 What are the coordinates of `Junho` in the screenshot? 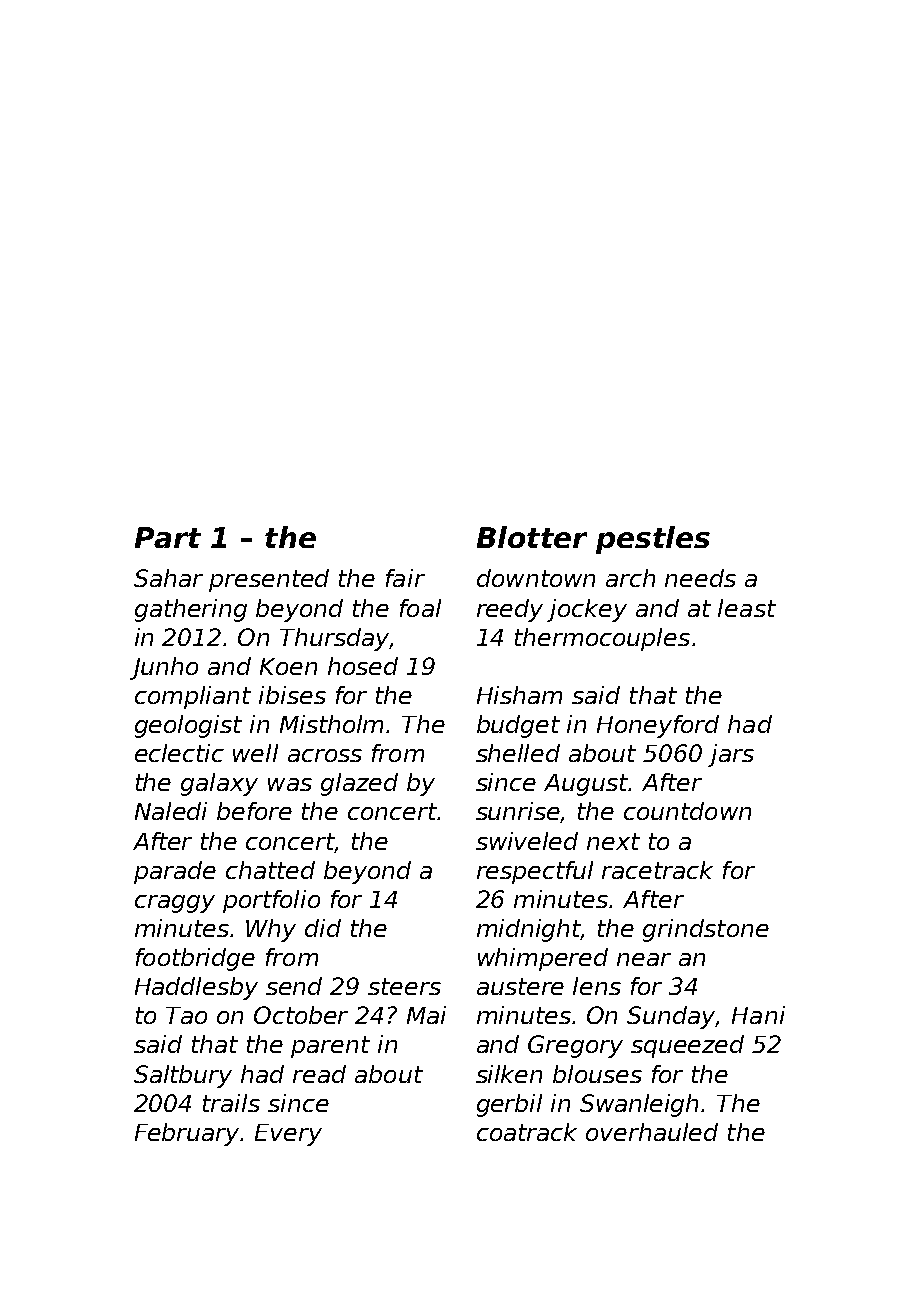 It's located at (164, 668).
